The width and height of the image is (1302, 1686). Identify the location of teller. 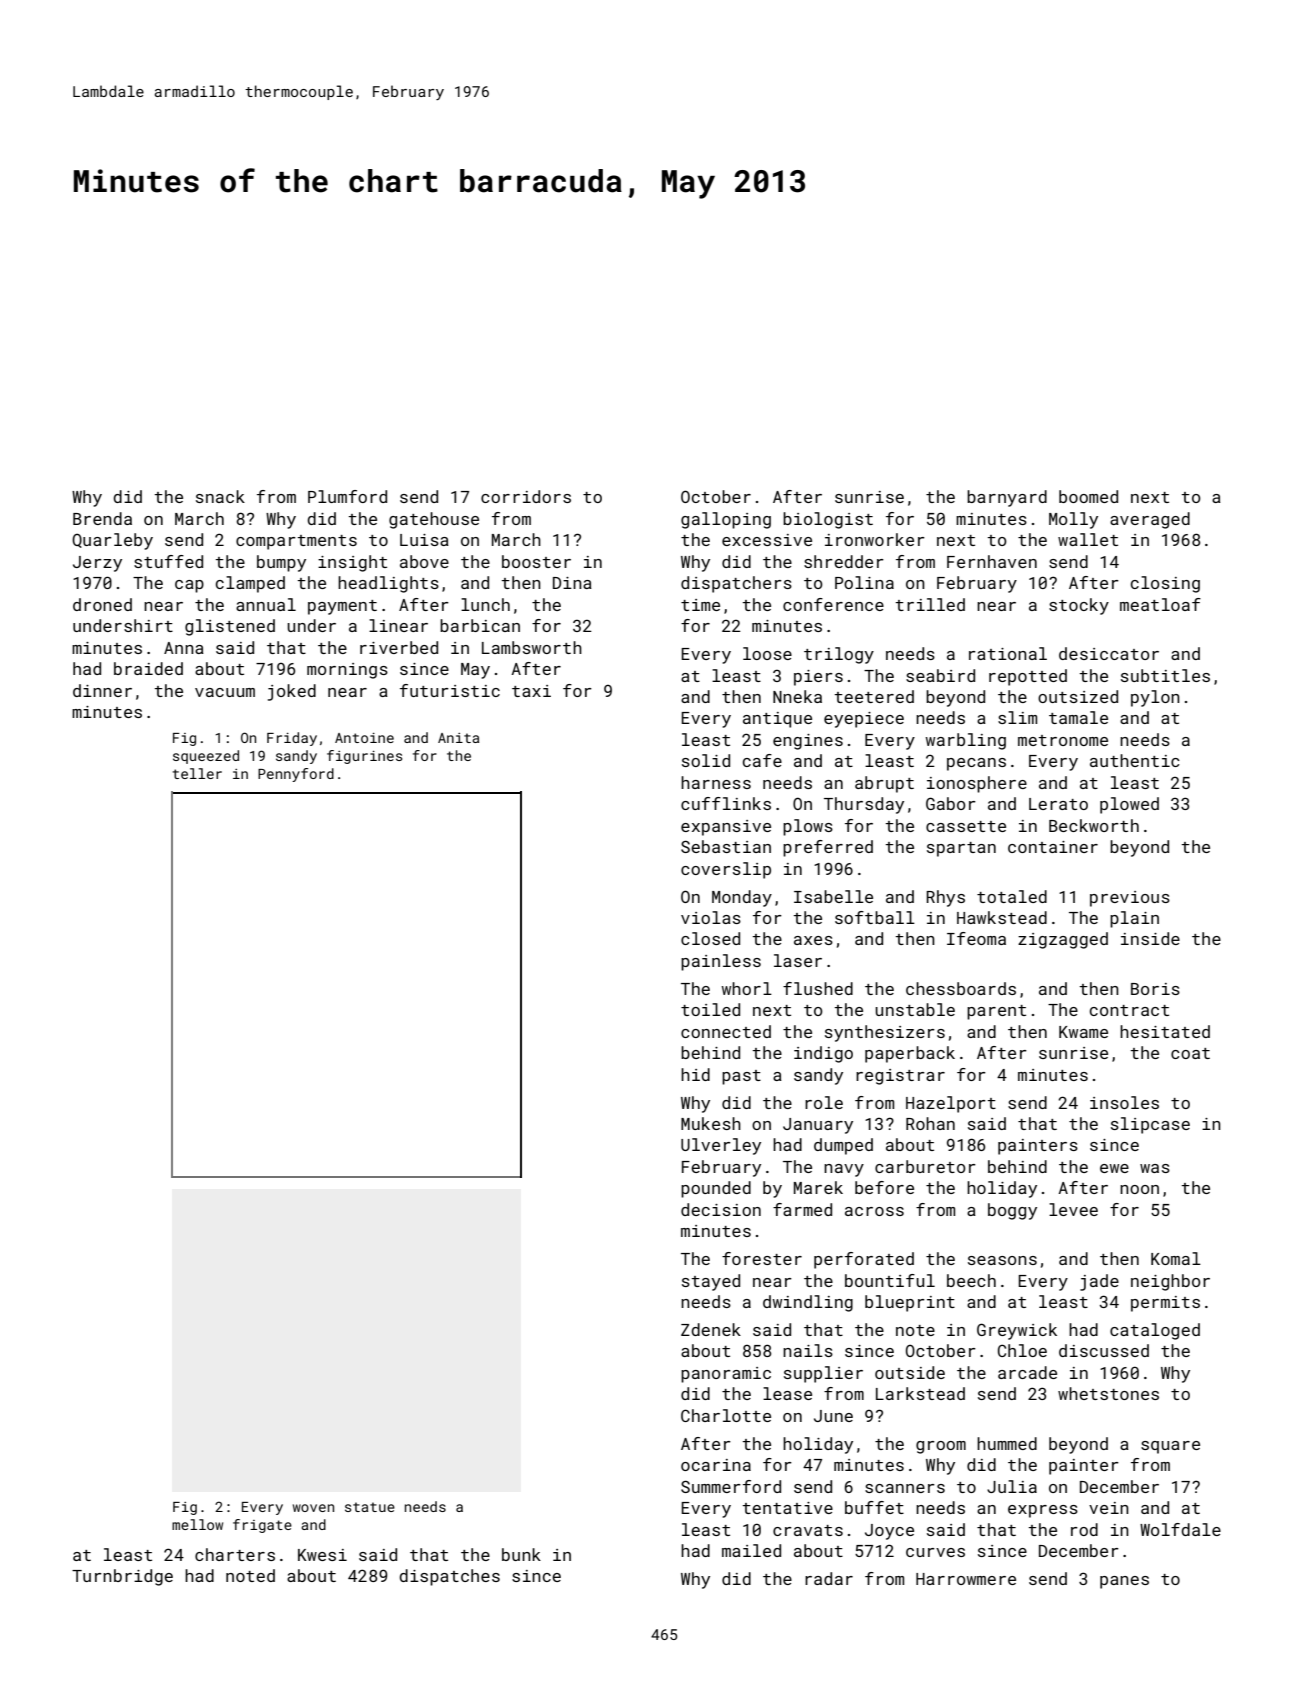
(197, 773).
